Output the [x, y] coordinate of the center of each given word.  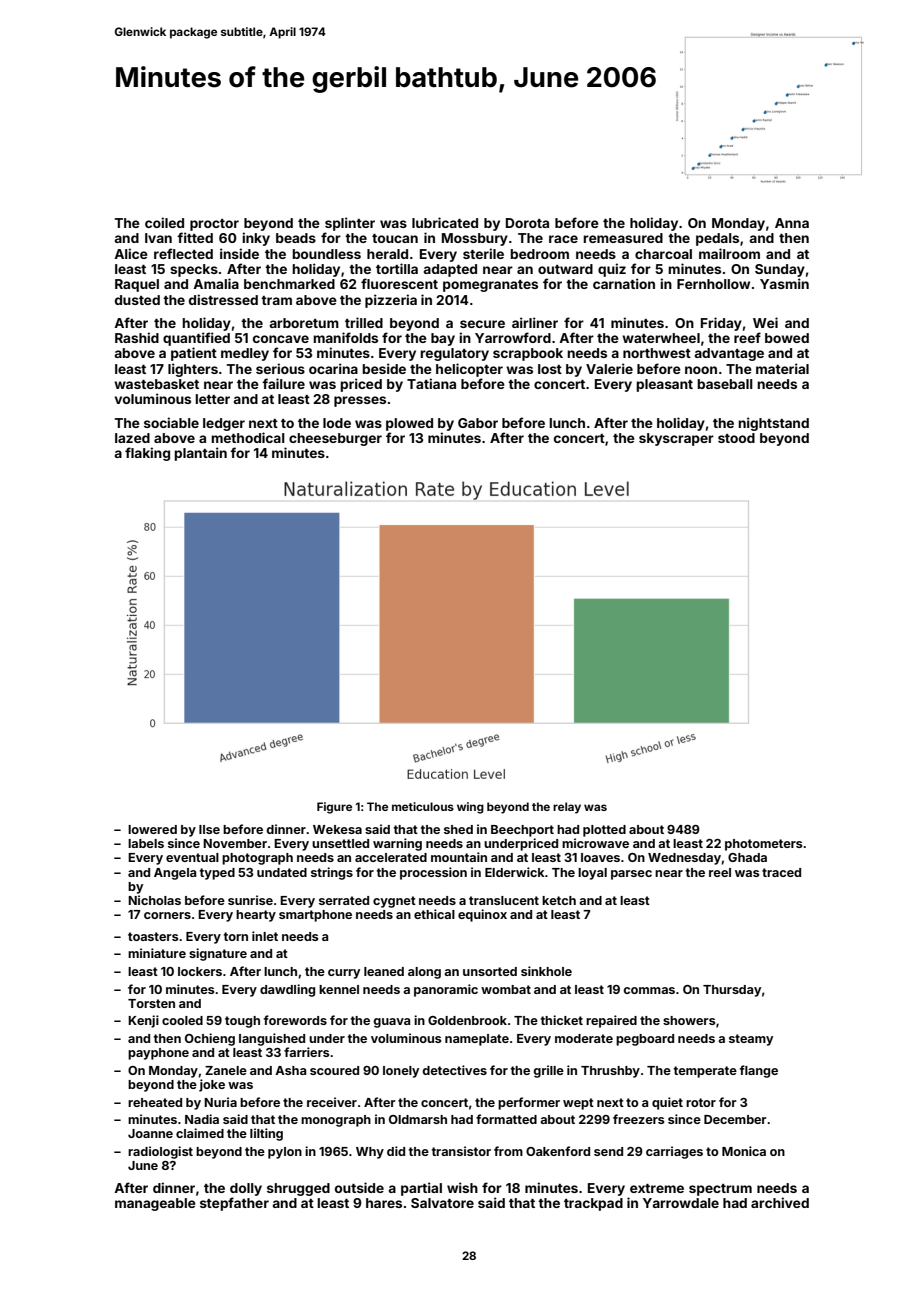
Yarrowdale [681, 1203]
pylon [285, 1153]
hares [384, 1203]
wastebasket [156, 384]
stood [736, 438]
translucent [504, 900]
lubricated [445, 222]
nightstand [773, 424]
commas [649, 990]
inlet [265, 936]
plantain [200, 454]
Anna [792, 223]
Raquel [137, 285]
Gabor [478, 423]
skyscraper [676, 439]
